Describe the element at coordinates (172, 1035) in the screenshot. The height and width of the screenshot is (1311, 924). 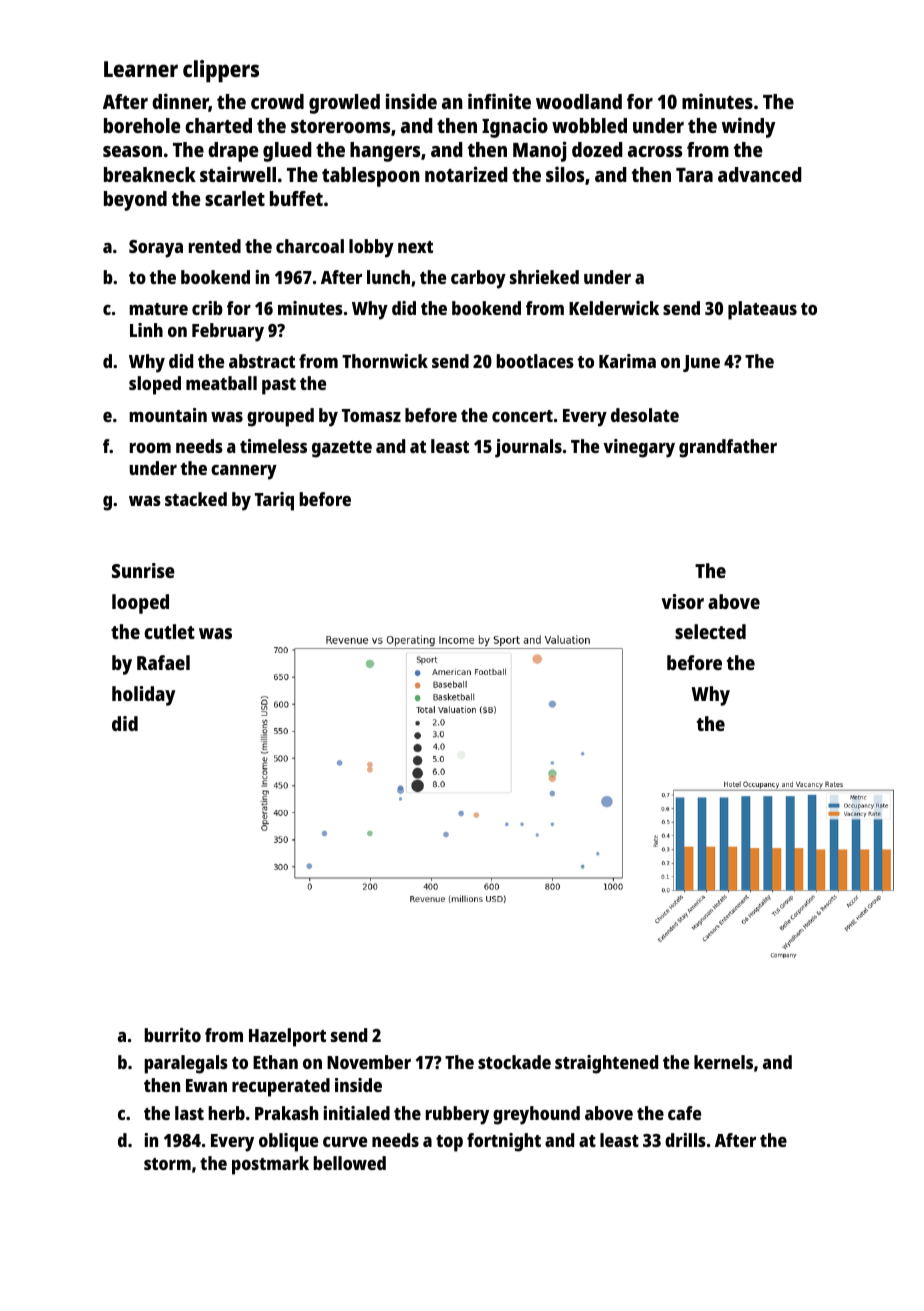
I see `burrito` at that location.
